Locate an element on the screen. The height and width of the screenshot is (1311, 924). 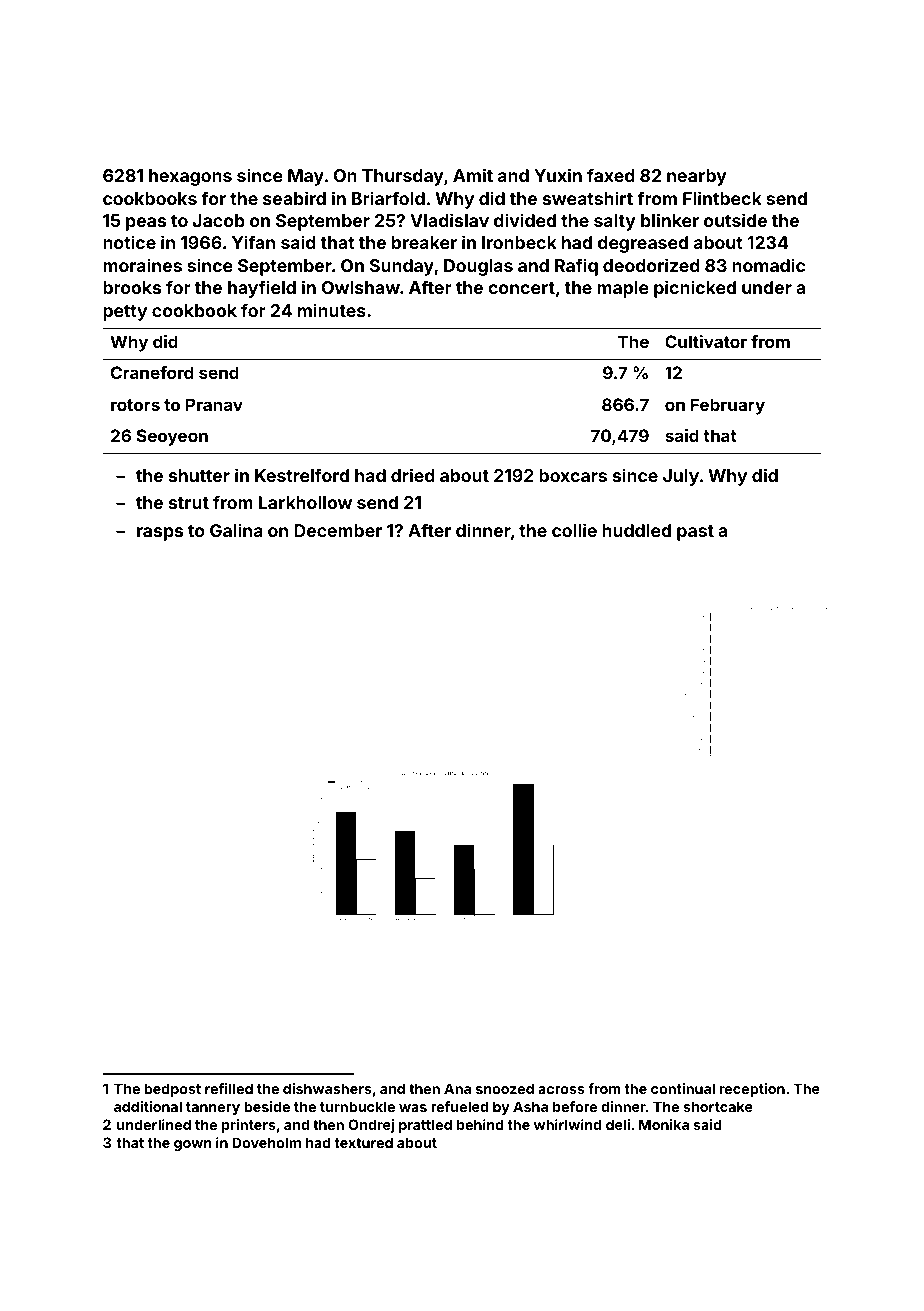
Amit is located at coordinates (473, 175).
